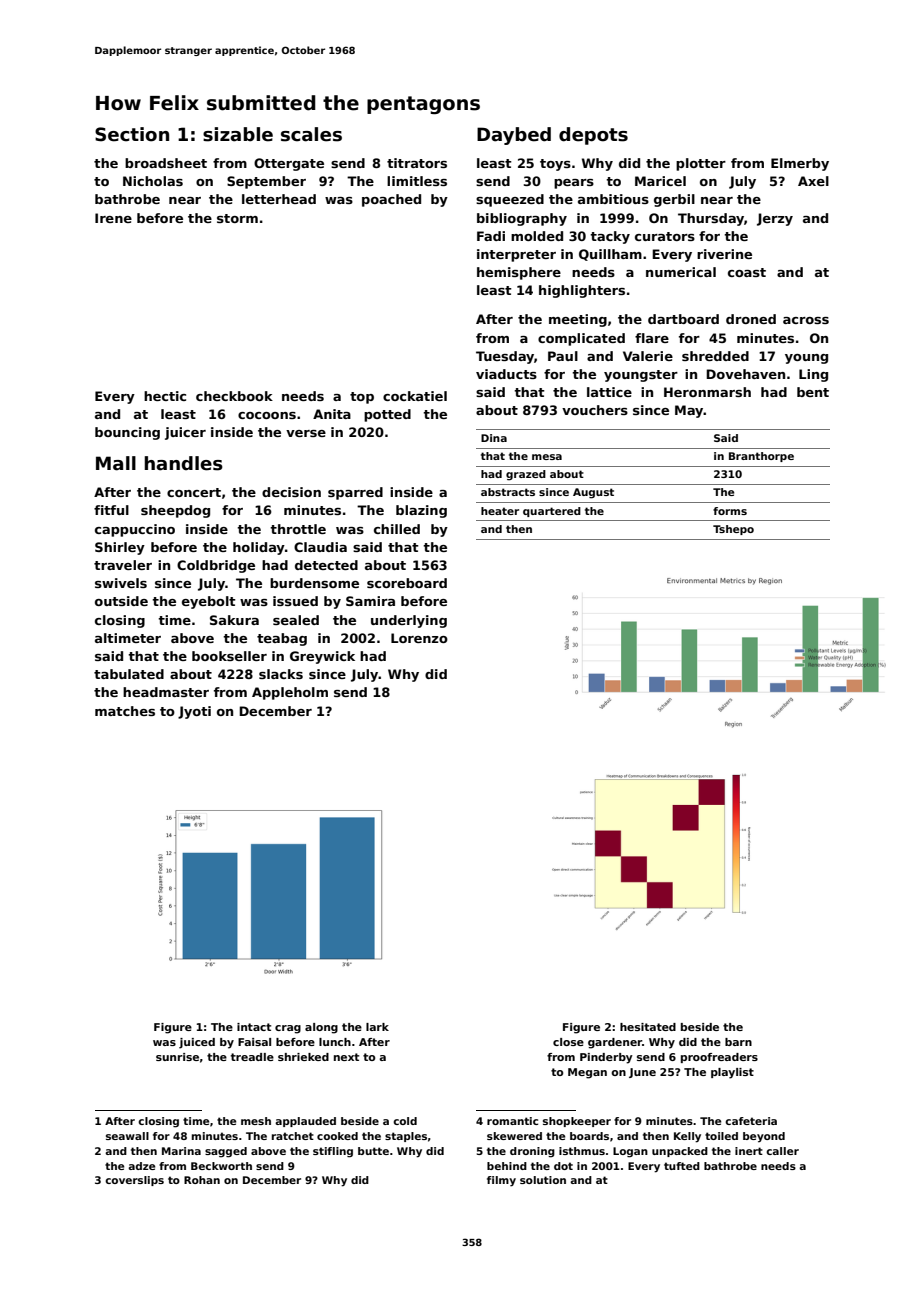 The width and height of the screenshot is (924, 1308). What do you see at coordinates (194, 712) in the screenshot?
I see `Jyoti` at bounding box center [194, 712].
